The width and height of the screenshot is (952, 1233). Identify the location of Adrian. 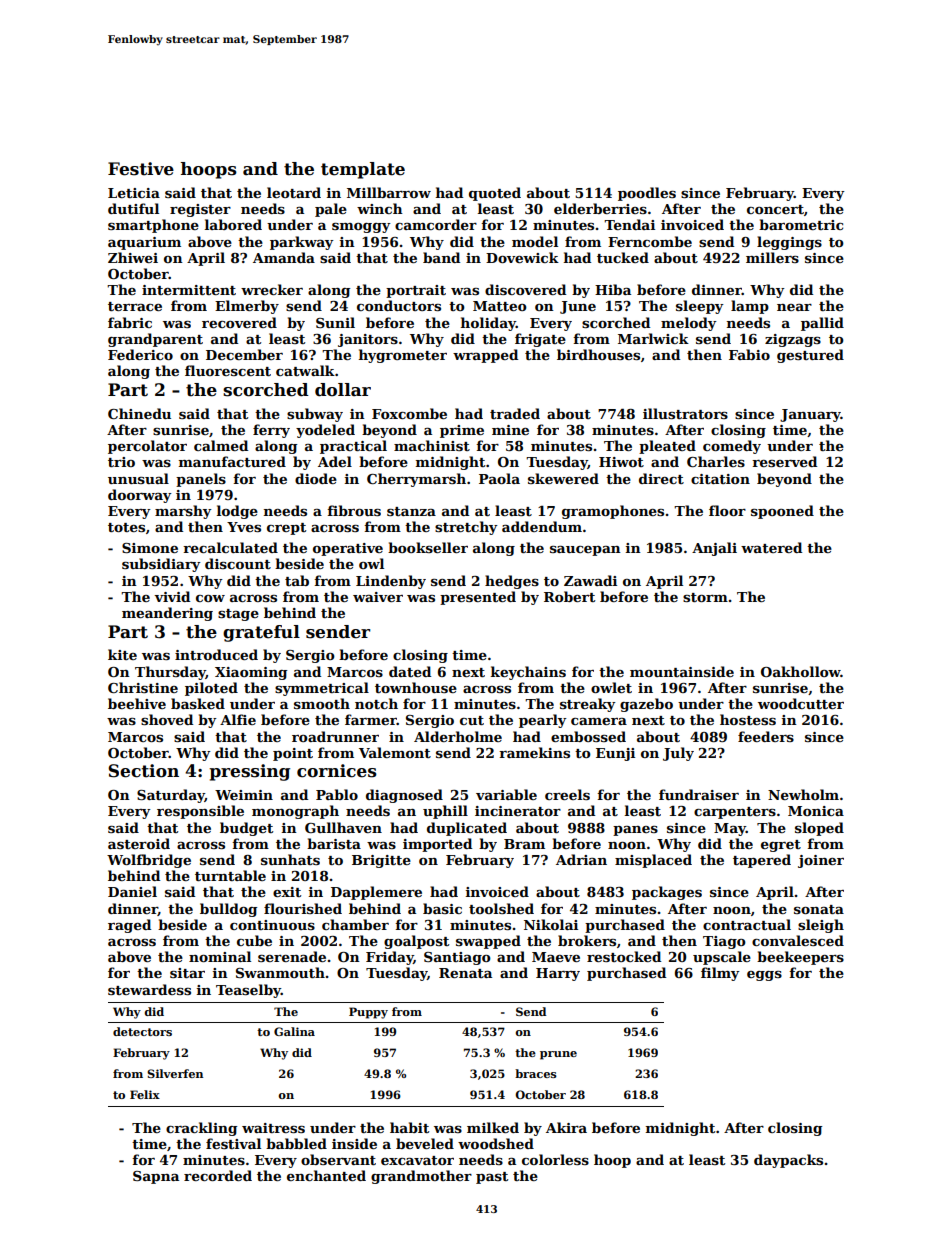
(581, 859).
